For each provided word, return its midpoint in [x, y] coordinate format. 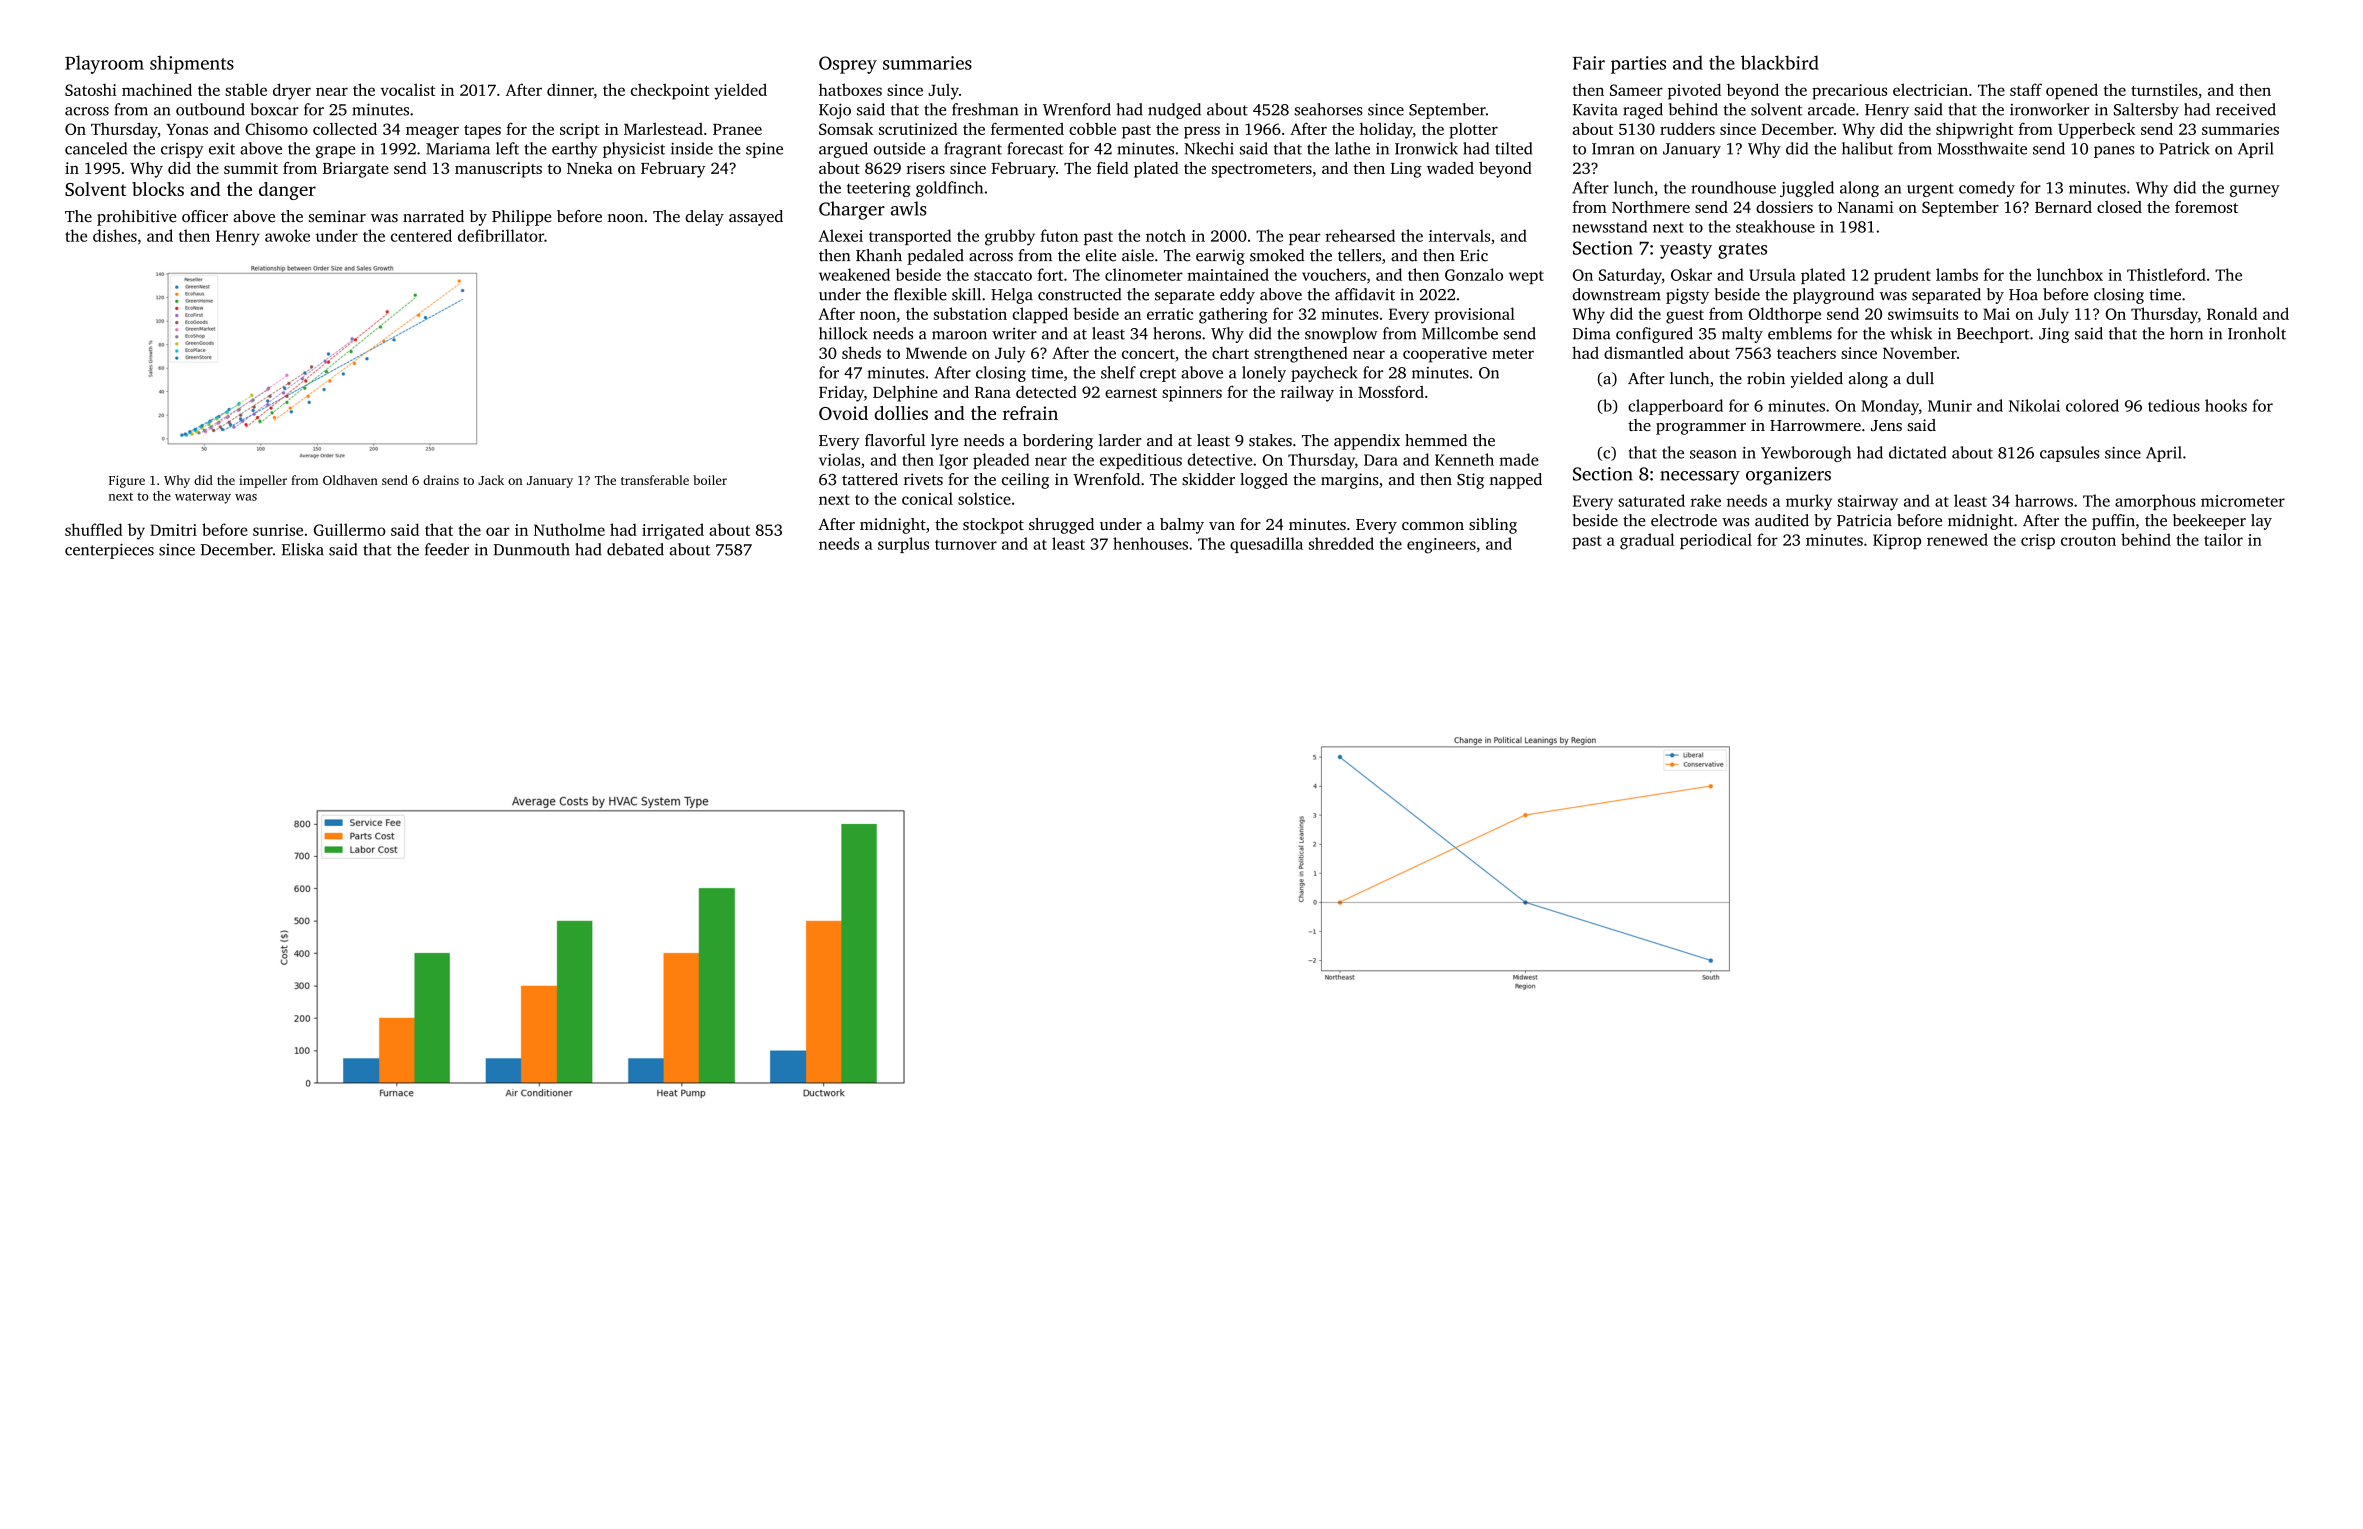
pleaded [1001, 461]
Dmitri [173, 530]
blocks [158, 189]
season [1713, 454]
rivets [923, 479]
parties [1638, 65]
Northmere [1651, 207]
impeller [263, 481]
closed [2119, 207]
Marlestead [663, 129]
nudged [1174, 111]
